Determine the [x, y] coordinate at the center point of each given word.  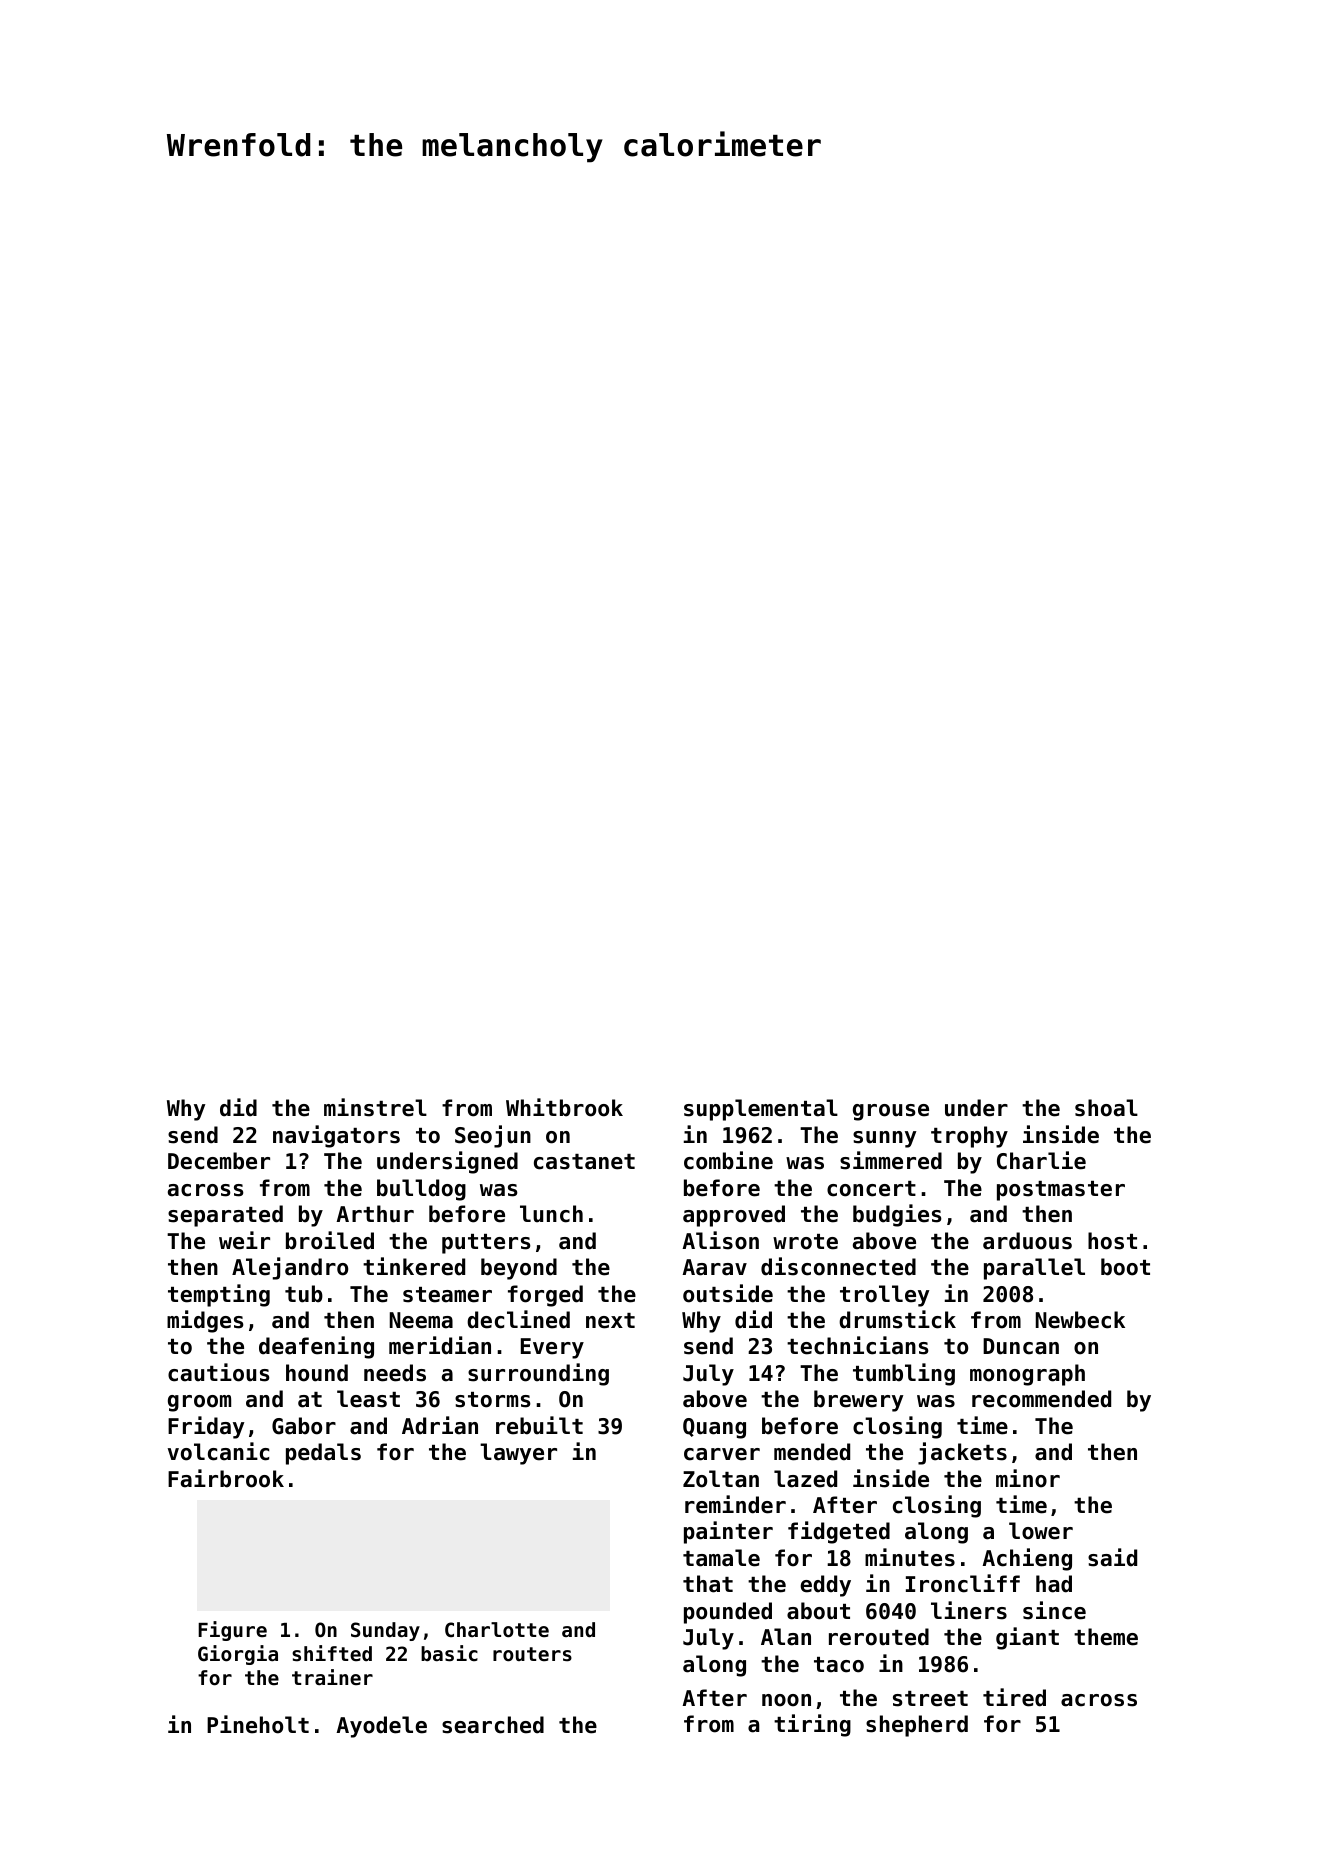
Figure [232, 1631]
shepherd [917, 1726]
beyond [519, 1269]
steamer [447, 1295]
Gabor [304, 1426]
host [1112, 1241]
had [1054, 1584]
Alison [720, 1240]
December [219, 1161]
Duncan [1021, 1346]
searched [493, 1725]
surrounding [538, 1374]
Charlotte [497, 1630]
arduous [1027, 1241]
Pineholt [258, 1724]
